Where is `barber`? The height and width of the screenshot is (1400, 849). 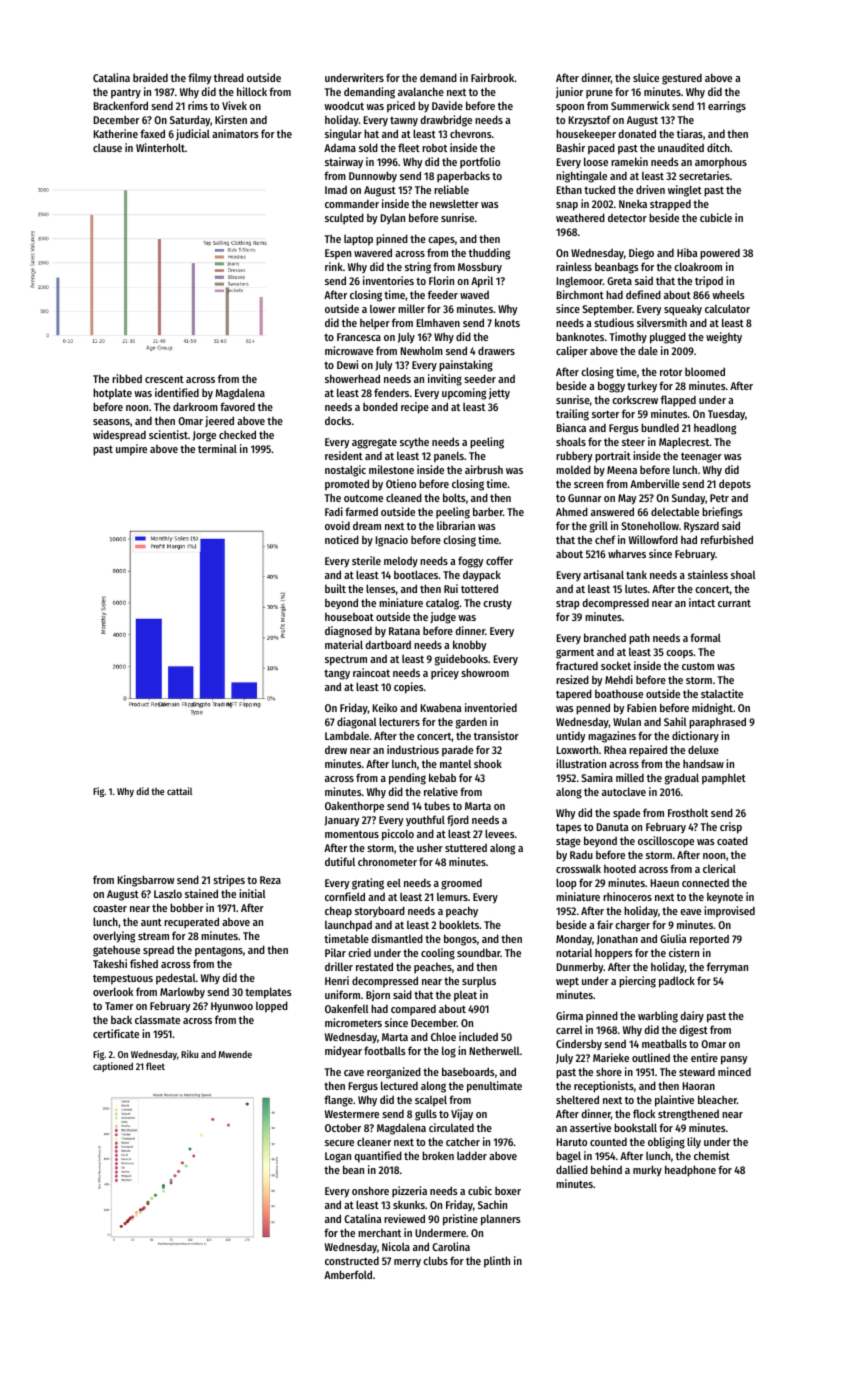
barber is located at coordinates (488, 511).
